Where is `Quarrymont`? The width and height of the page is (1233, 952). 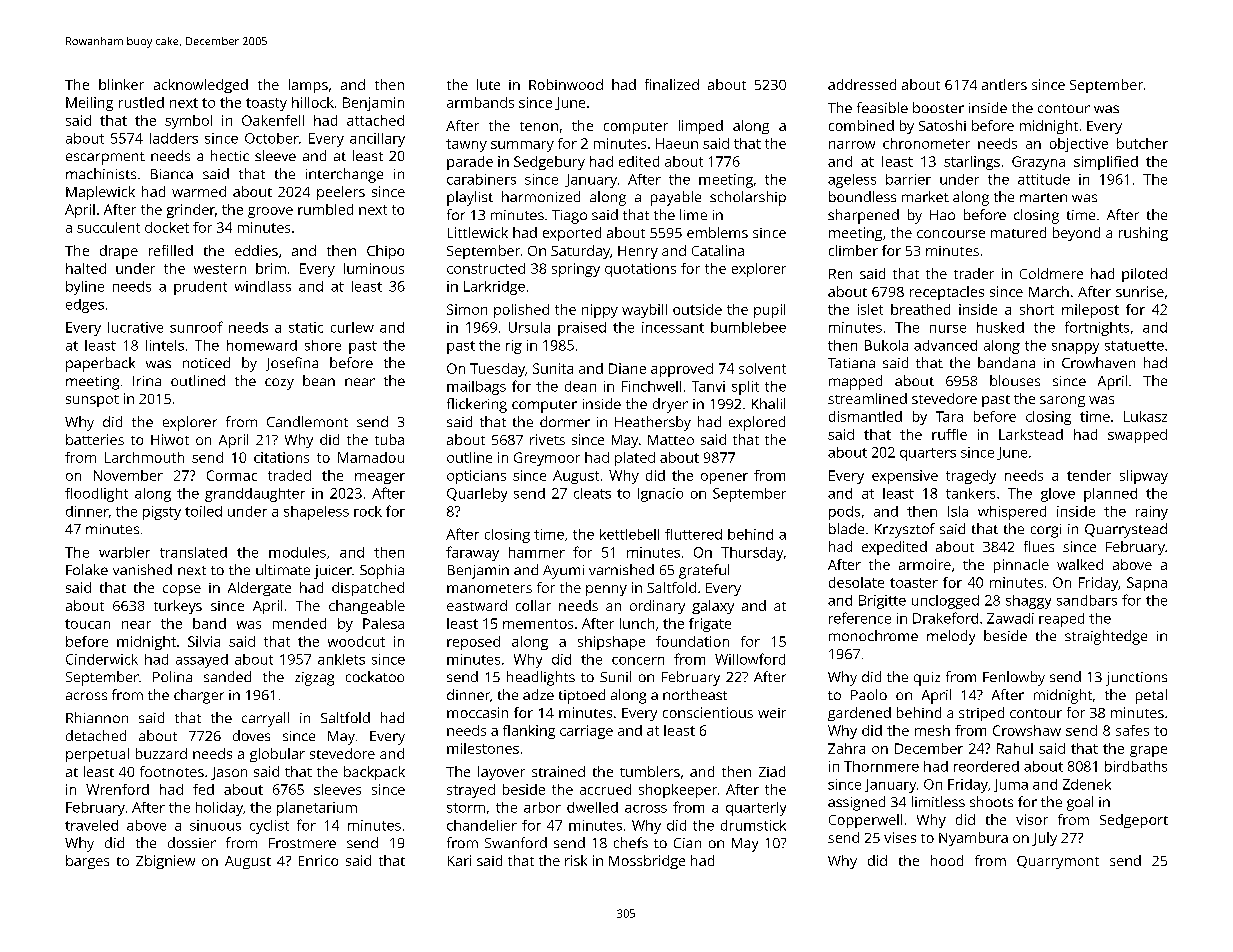 Quarrymont is located at coordinates (1058, 862).
